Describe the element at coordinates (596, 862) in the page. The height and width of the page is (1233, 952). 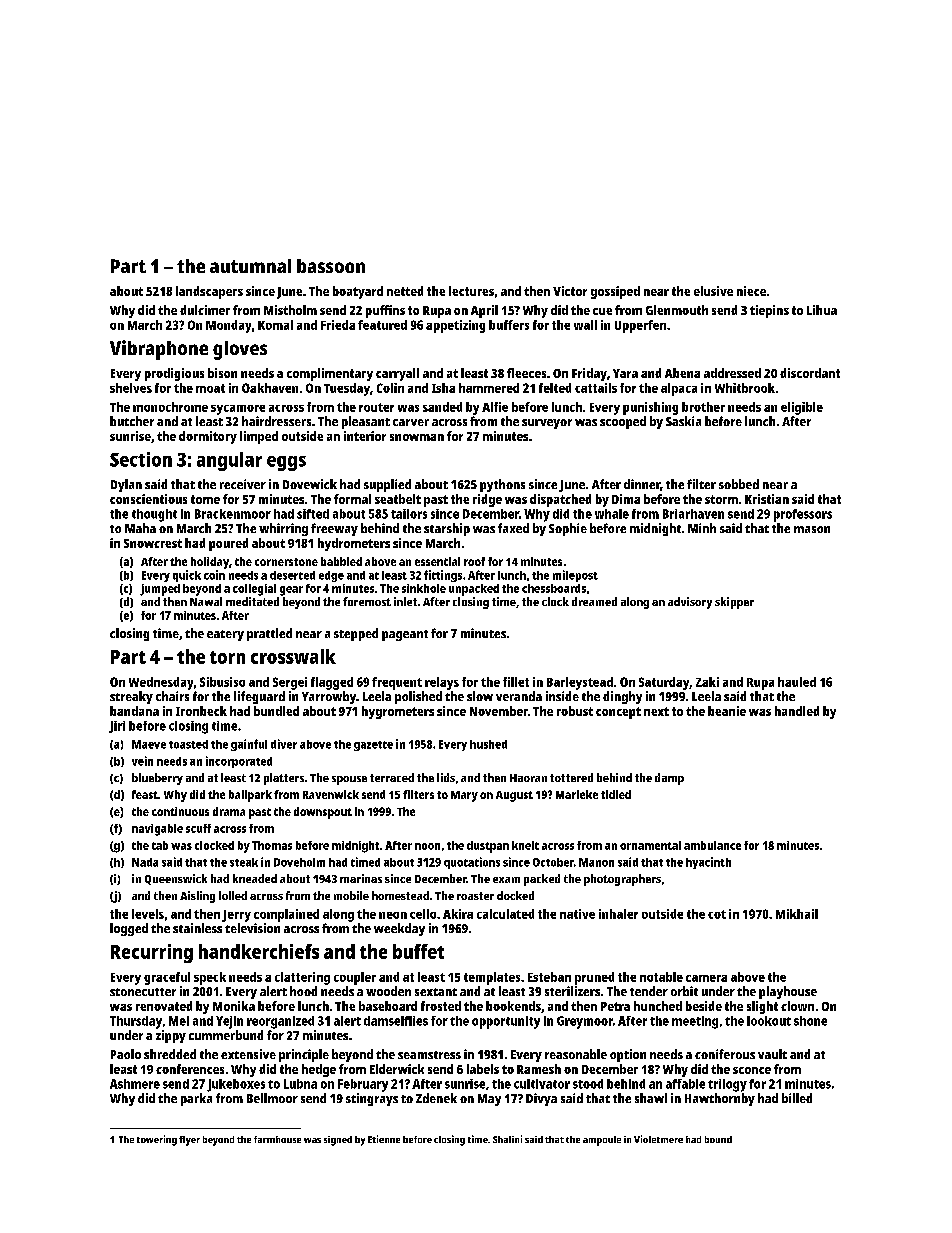
I see `Manon` at that location.
